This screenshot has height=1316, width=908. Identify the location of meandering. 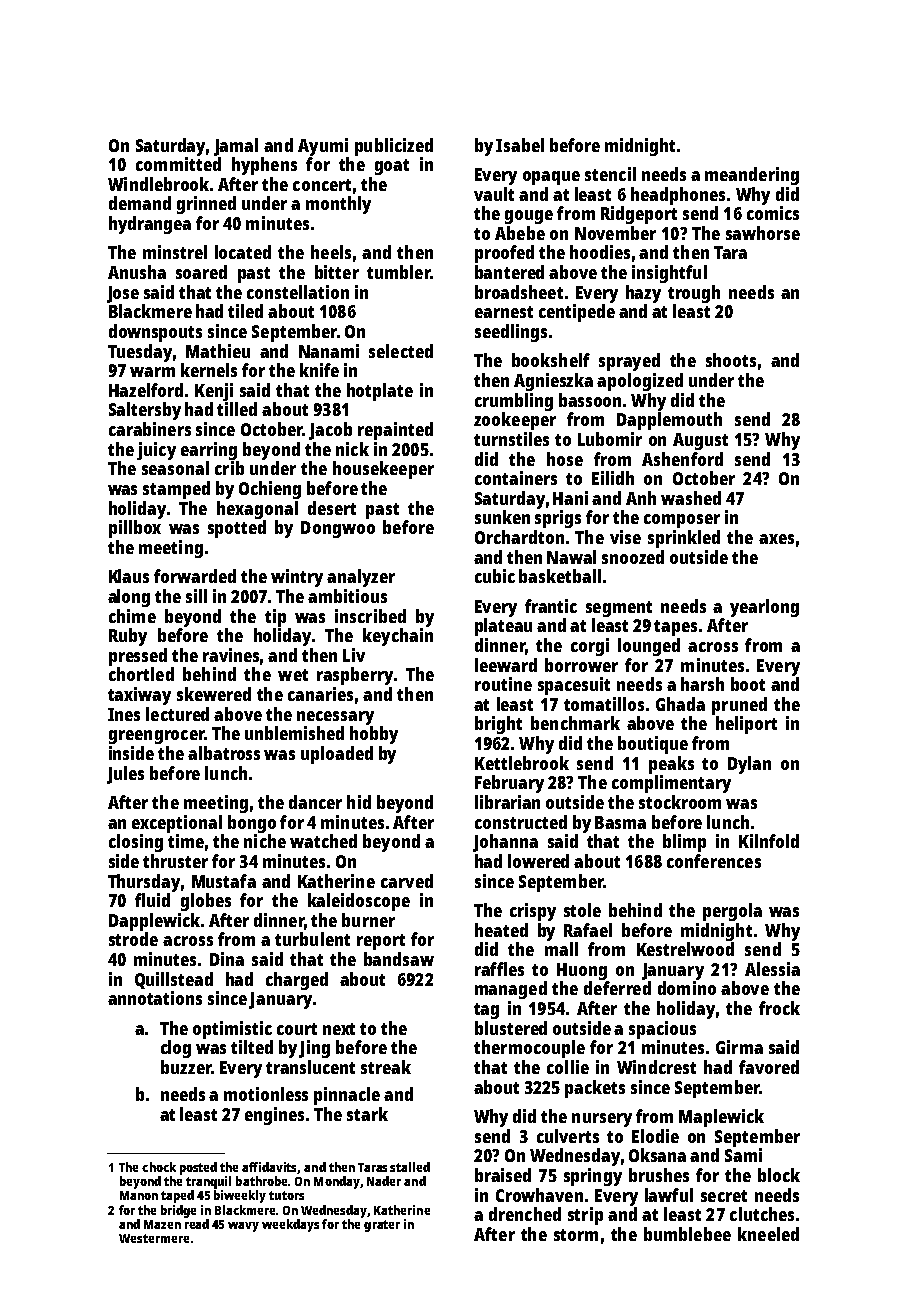
(752, 176).
